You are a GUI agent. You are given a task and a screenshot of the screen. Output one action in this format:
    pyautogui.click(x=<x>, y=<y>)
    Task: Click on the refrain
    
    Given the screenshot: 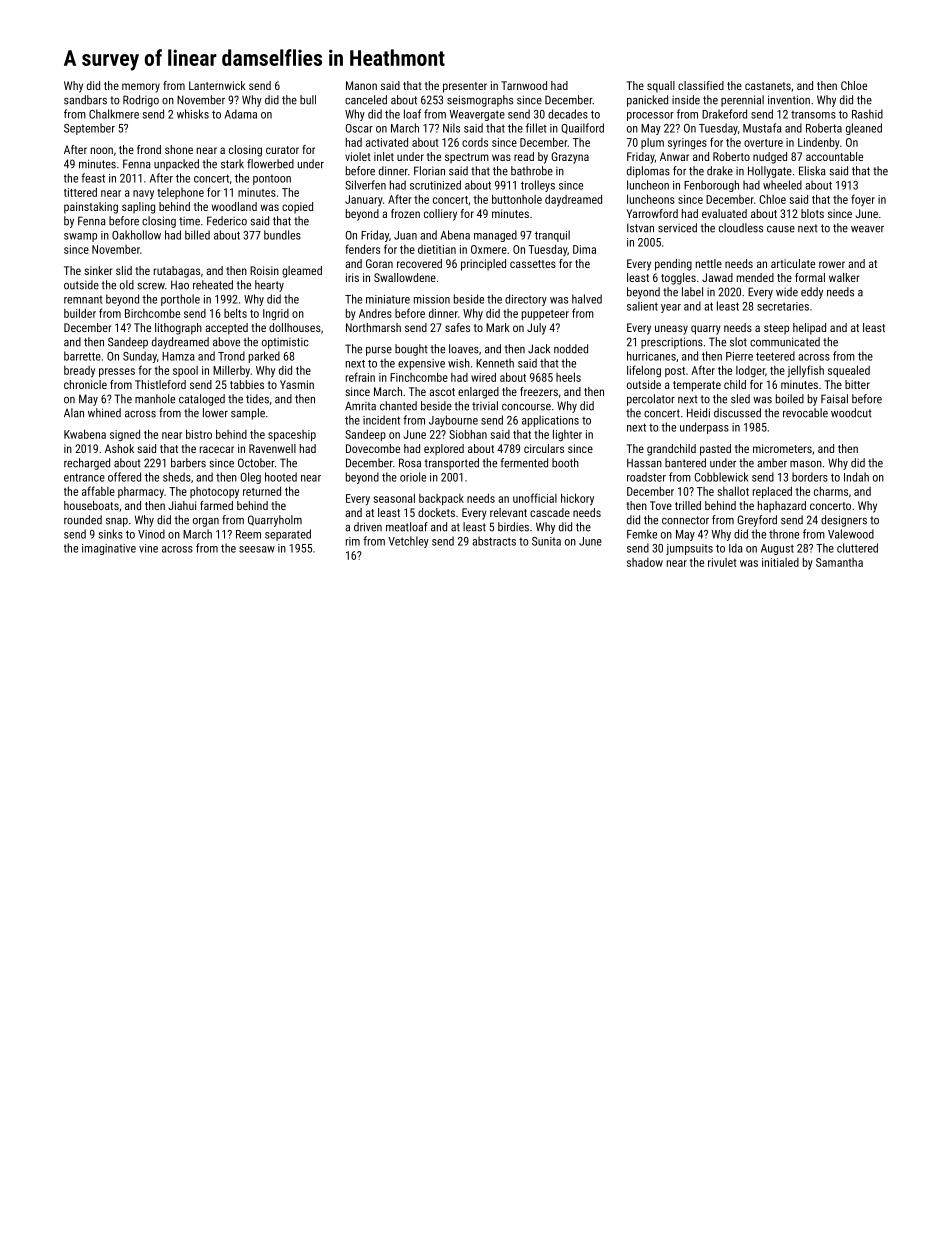 What is the action you would take?
    pyautogui.click(x=360, y=377)
